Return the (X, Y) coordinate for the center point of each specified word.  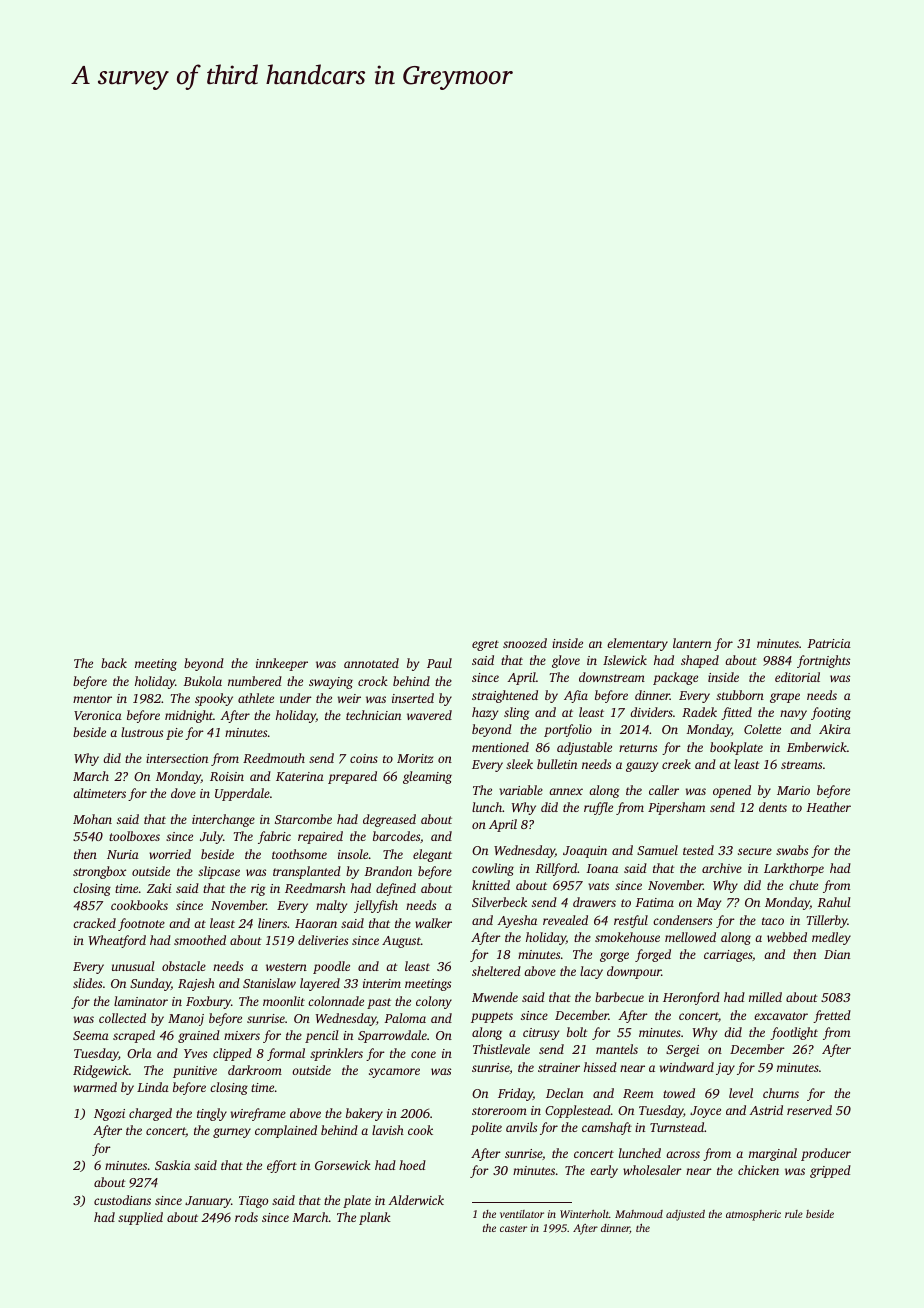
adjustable (584, 748)
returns (638, 748)
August (401, 942)
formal (286, 1054)
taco (773, 921)
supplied (140, 1218)
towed (679, 1093)
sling (517, 713)
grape (785, 698)
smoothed (200, 940)
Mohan (92, 819)
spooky (214, 699)
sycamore (394, 1073)
